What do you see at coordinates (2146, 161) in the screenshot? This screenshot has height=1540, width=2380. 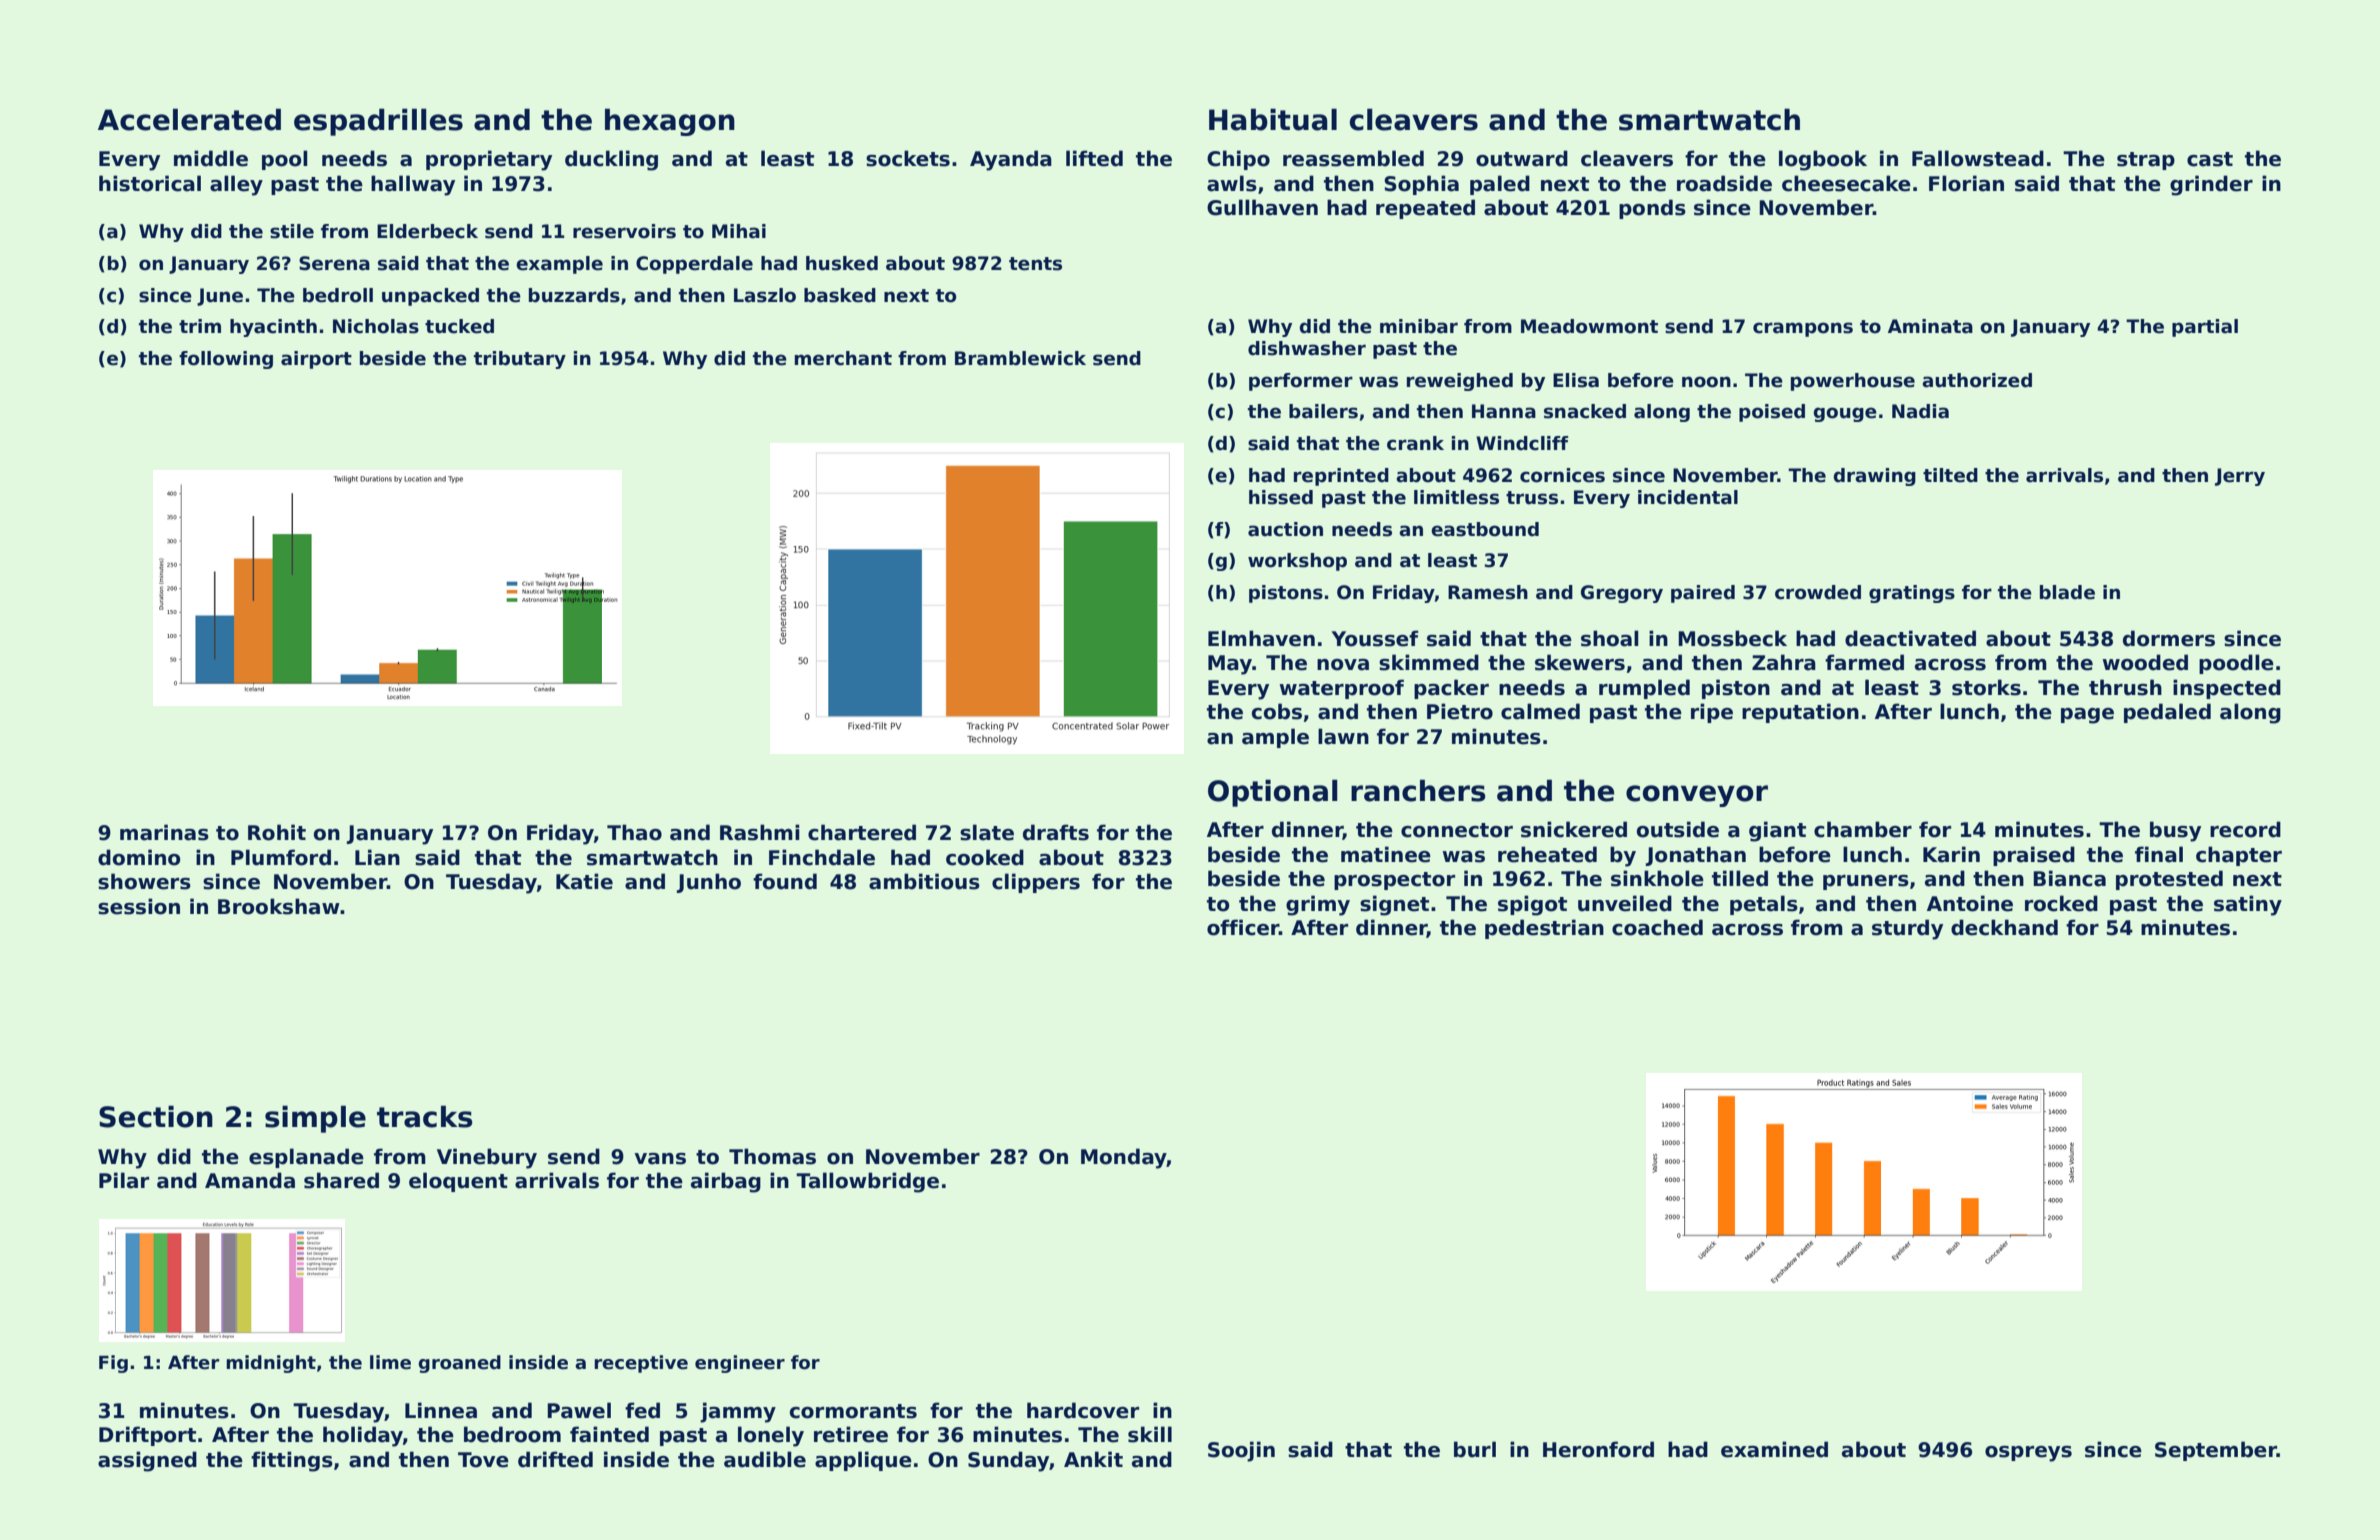 I see `strap` at bounding box center [2146, 161].
